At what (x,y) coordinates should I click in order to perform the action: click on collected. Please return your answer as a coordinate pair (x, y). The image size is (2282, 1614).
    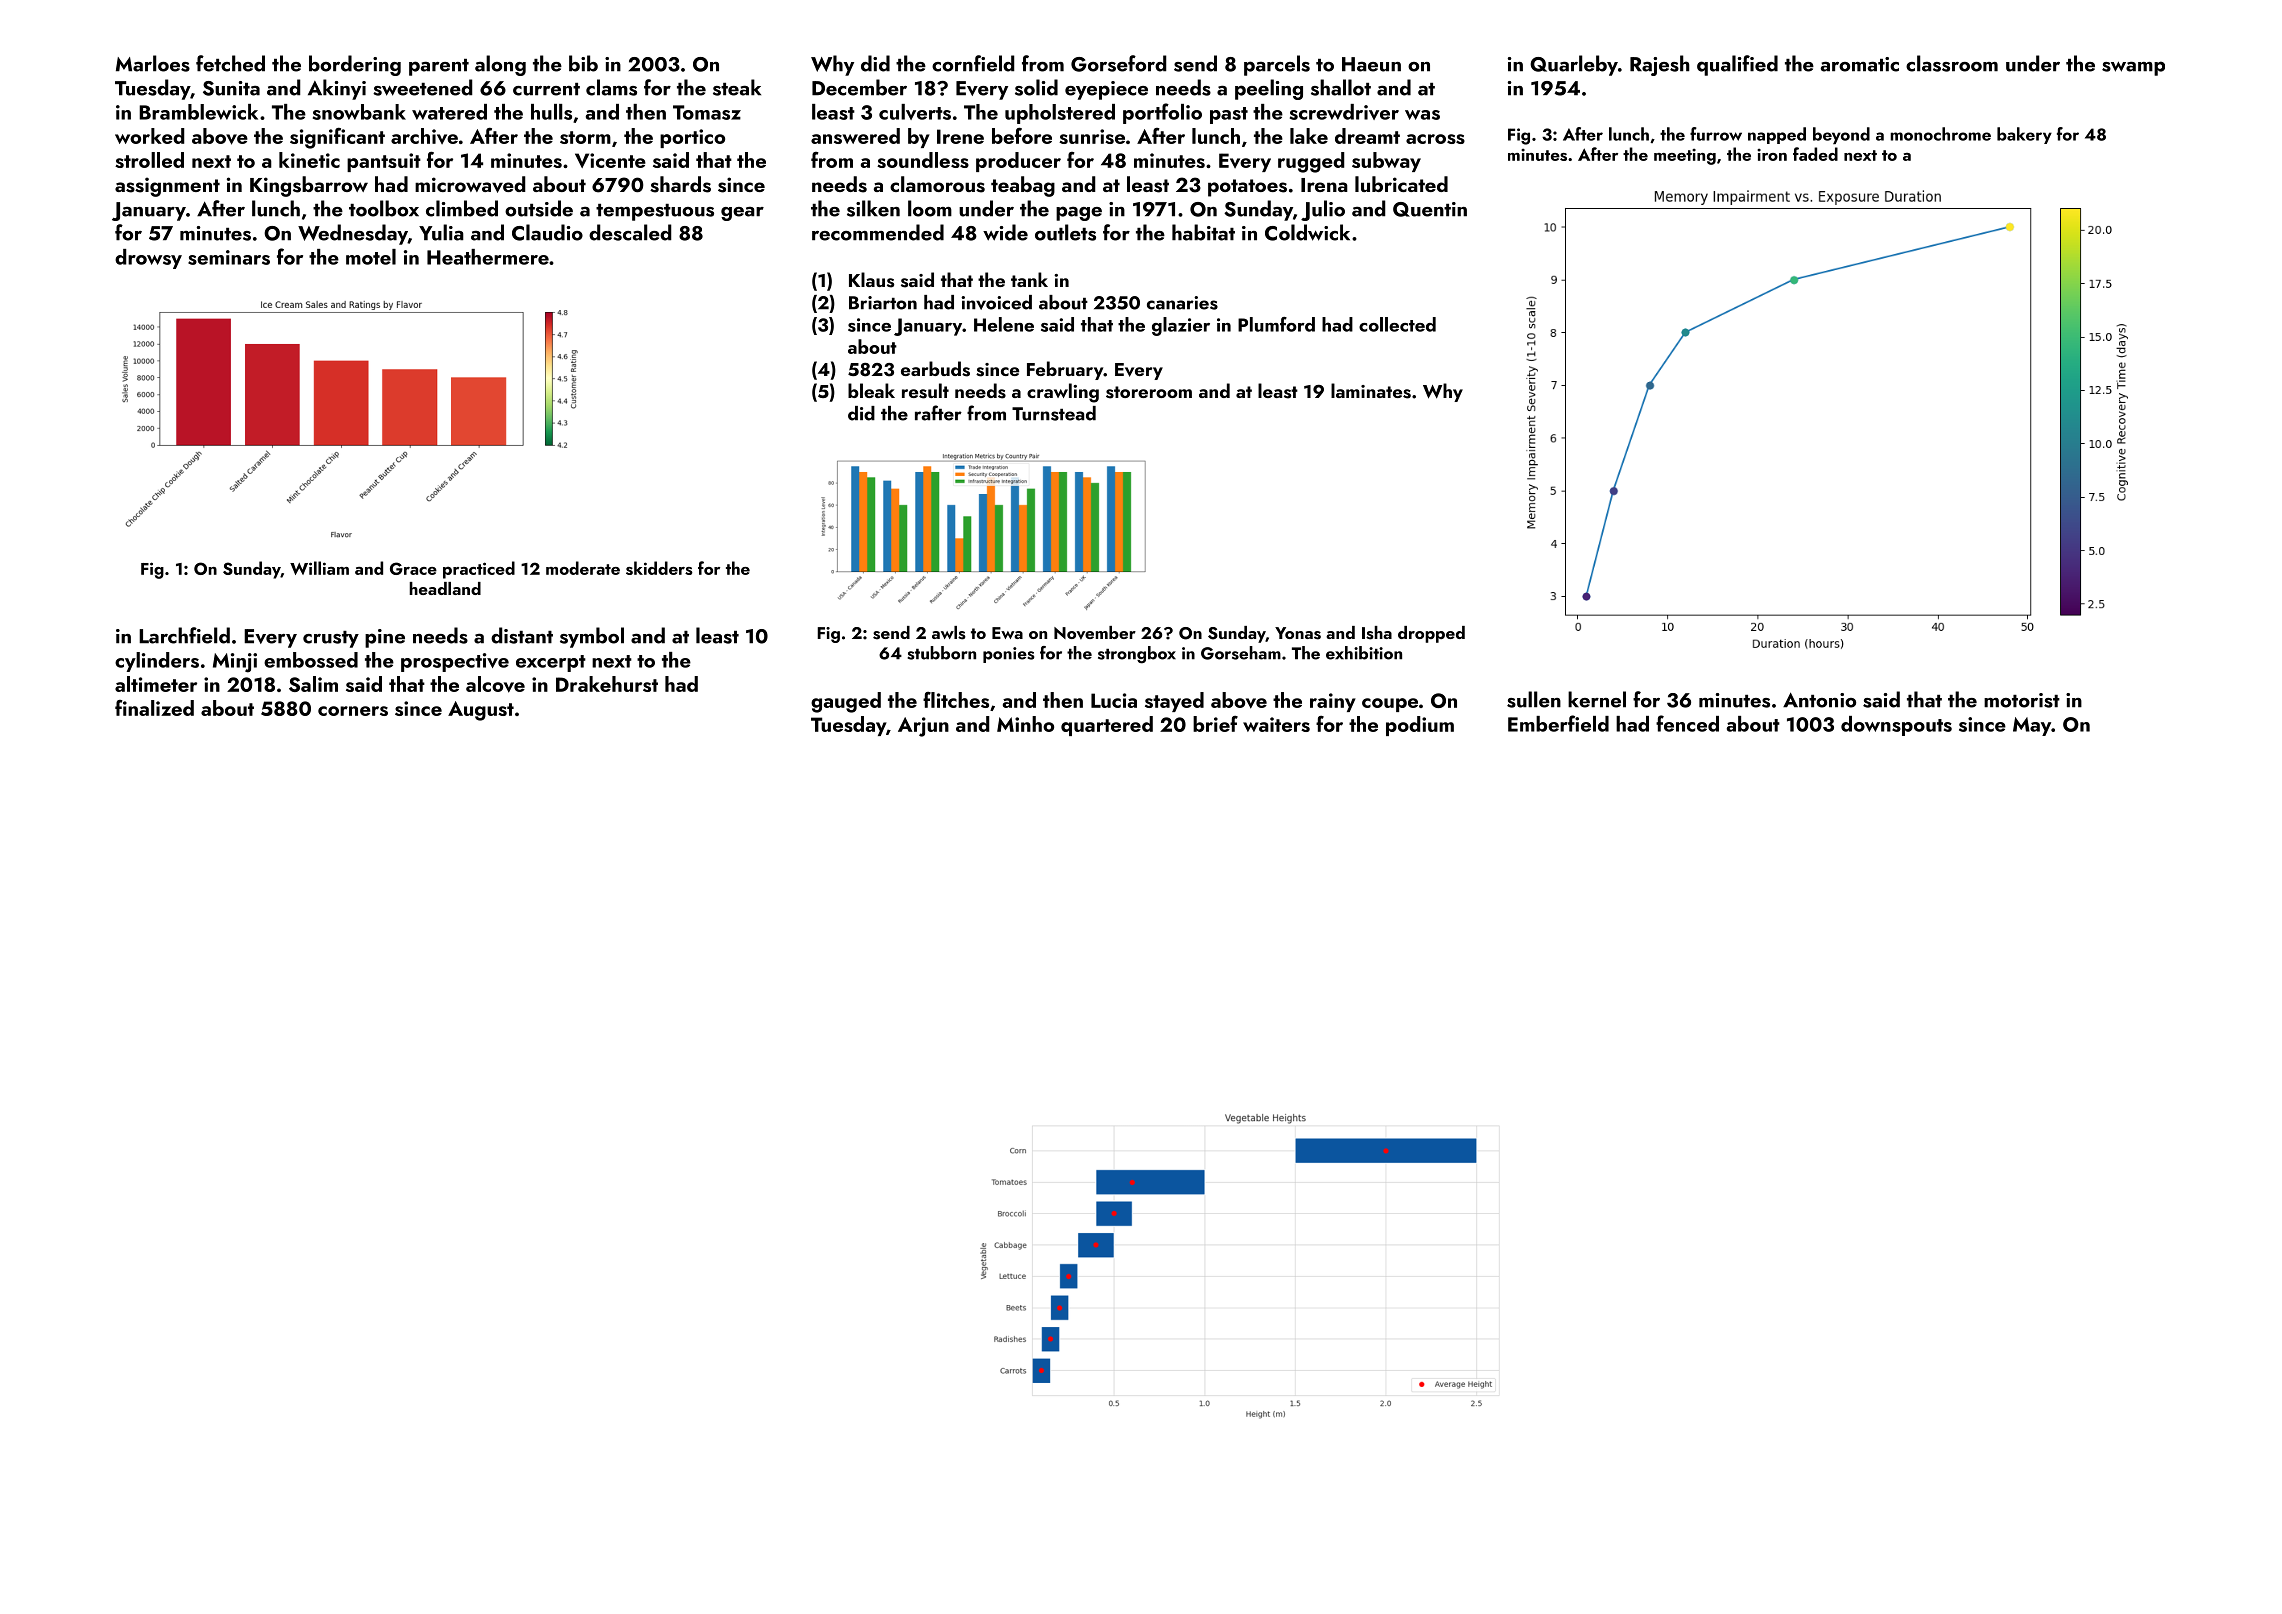
    Looking at the image, I should click on (1397, 324).
